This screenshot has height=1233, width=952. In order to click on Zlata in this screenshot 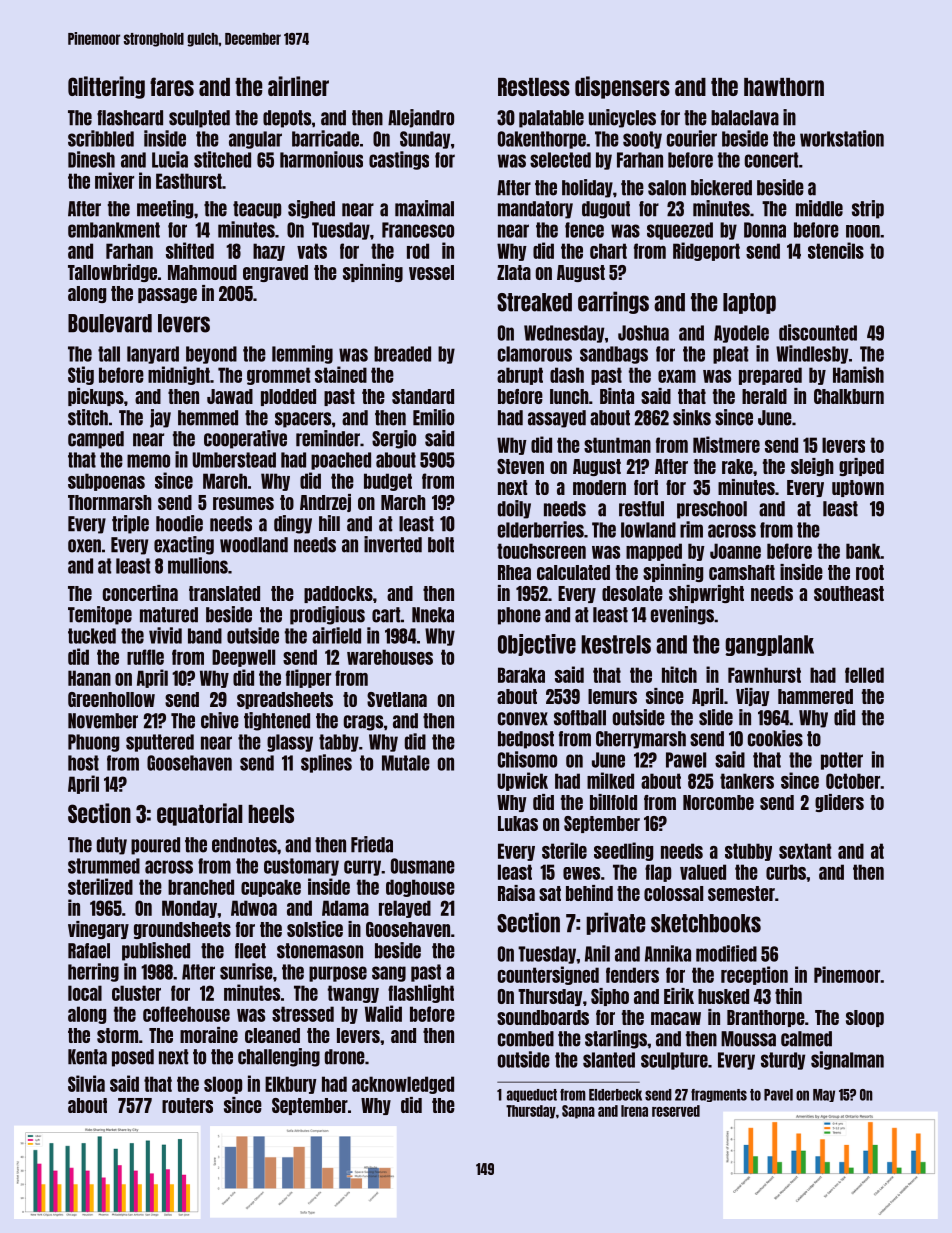, I will do `click(514, 272)`.
